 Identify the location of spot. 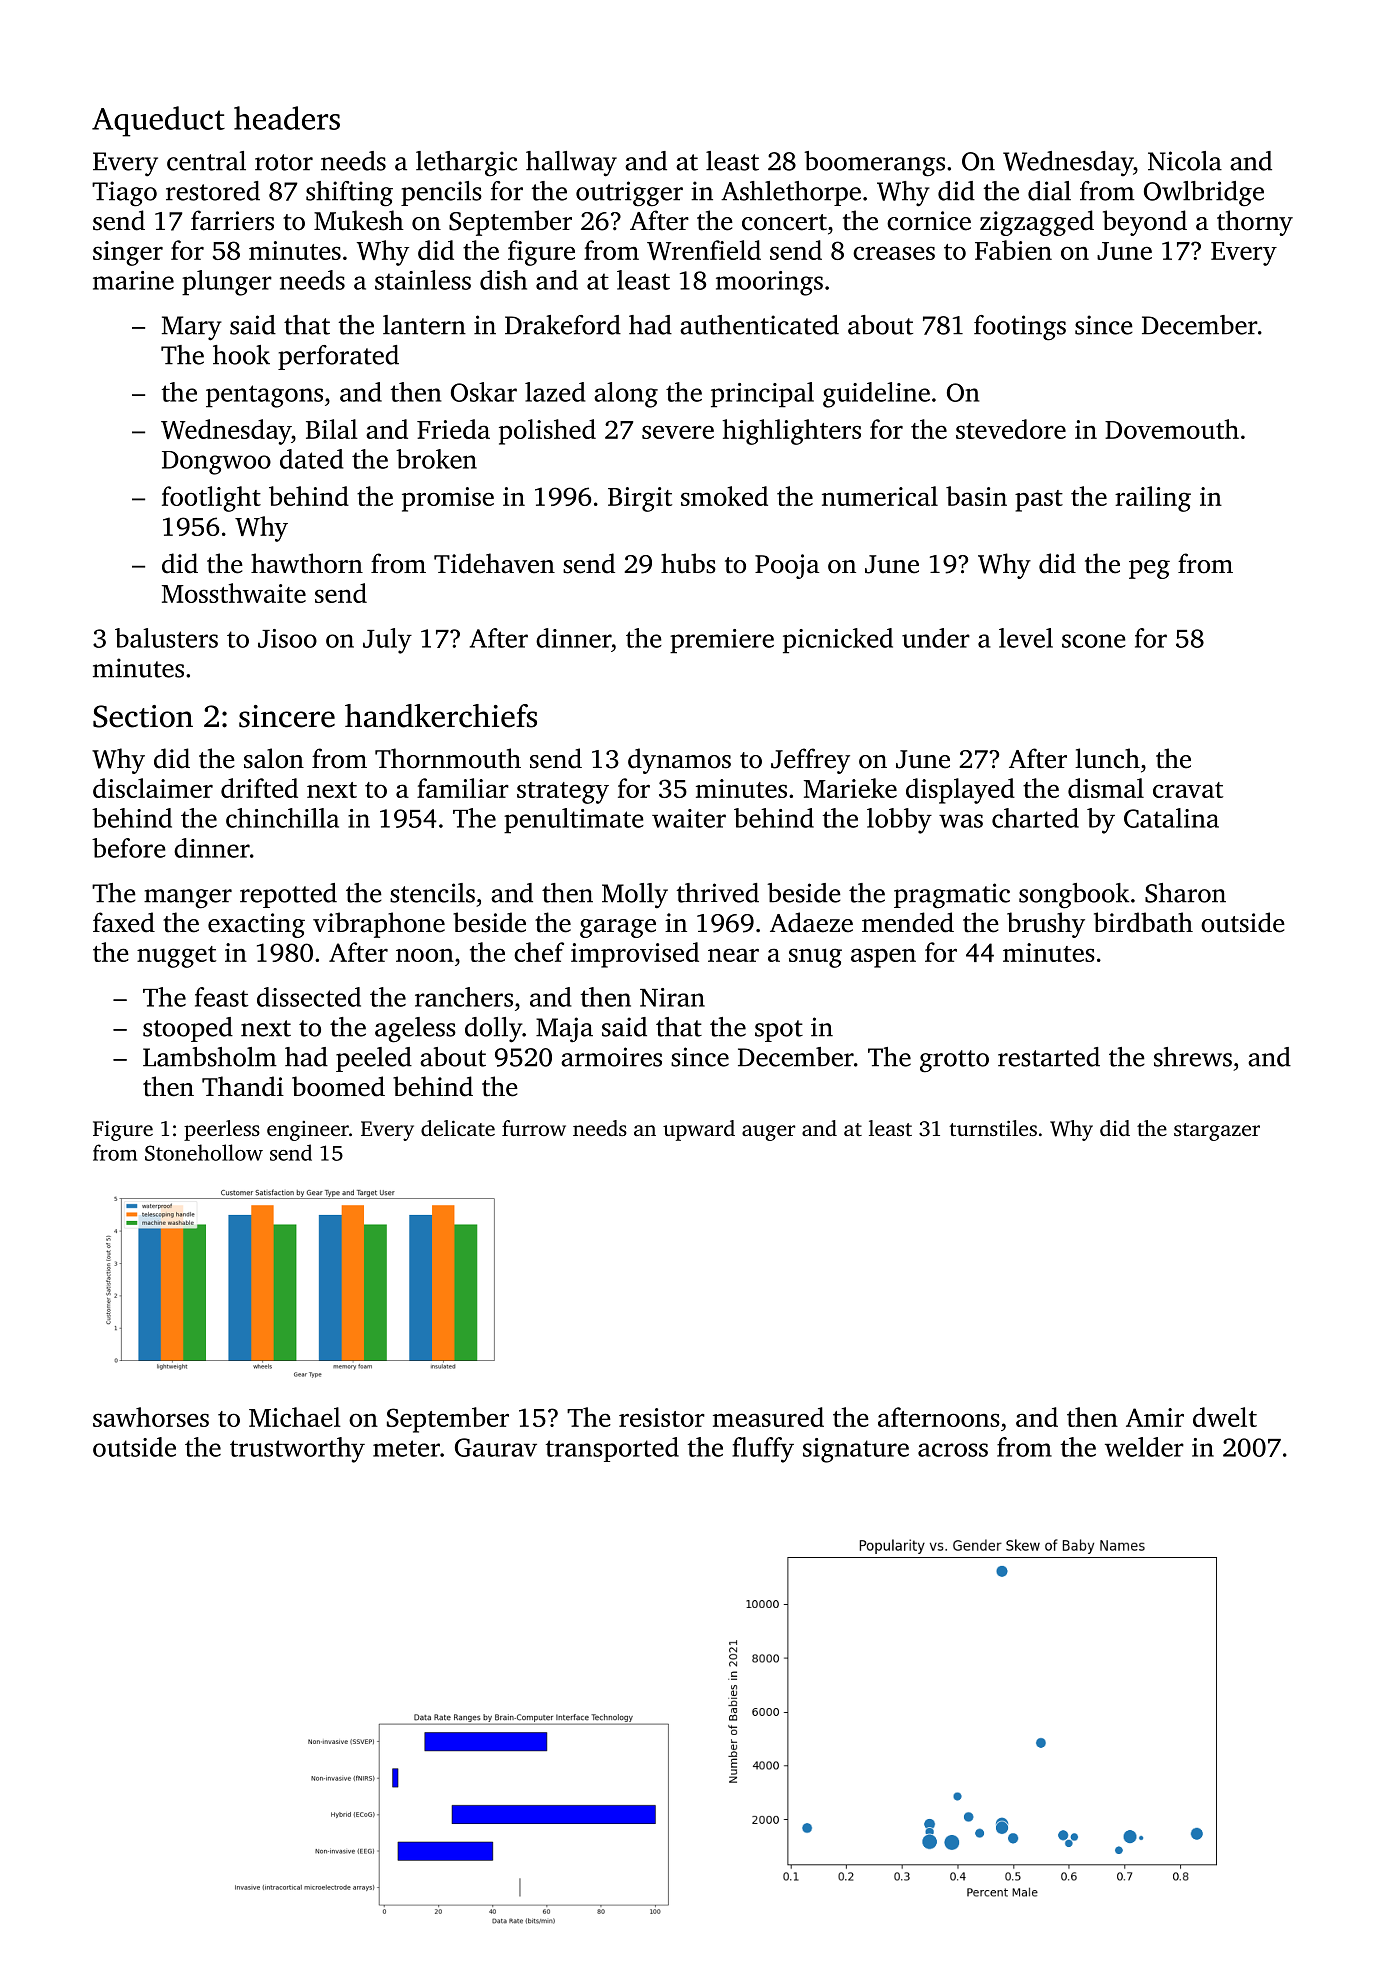
(779, 1031).
